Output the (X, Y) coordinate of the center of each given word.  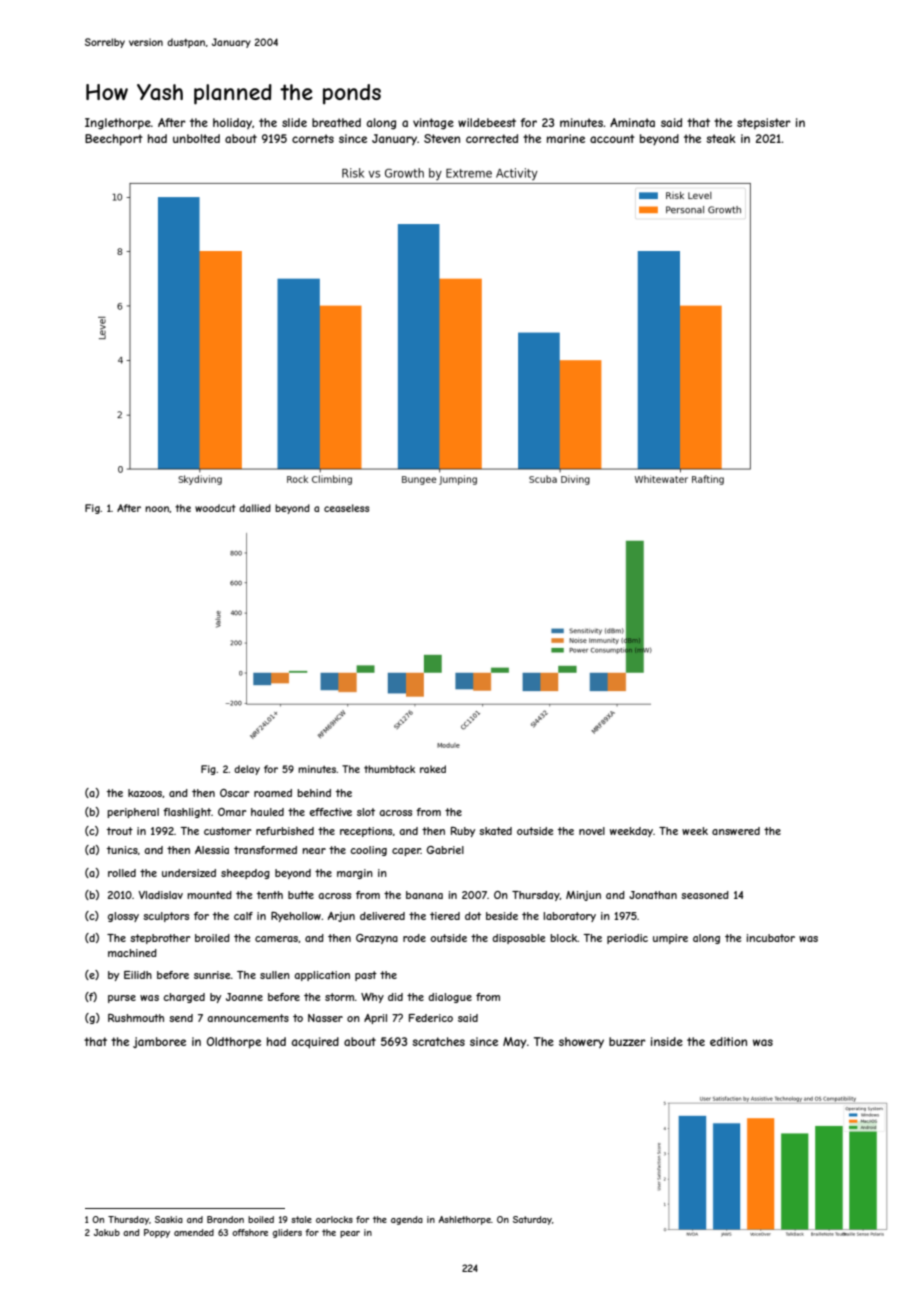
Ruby (463, 832)
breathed (336, 122)
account (612, 138)
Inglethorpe (118, 124)
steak (721, 138)
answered (736, 831)
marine (566, 138)
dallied (255, 508)
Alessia (212, 850)
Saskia (169, 1219)
